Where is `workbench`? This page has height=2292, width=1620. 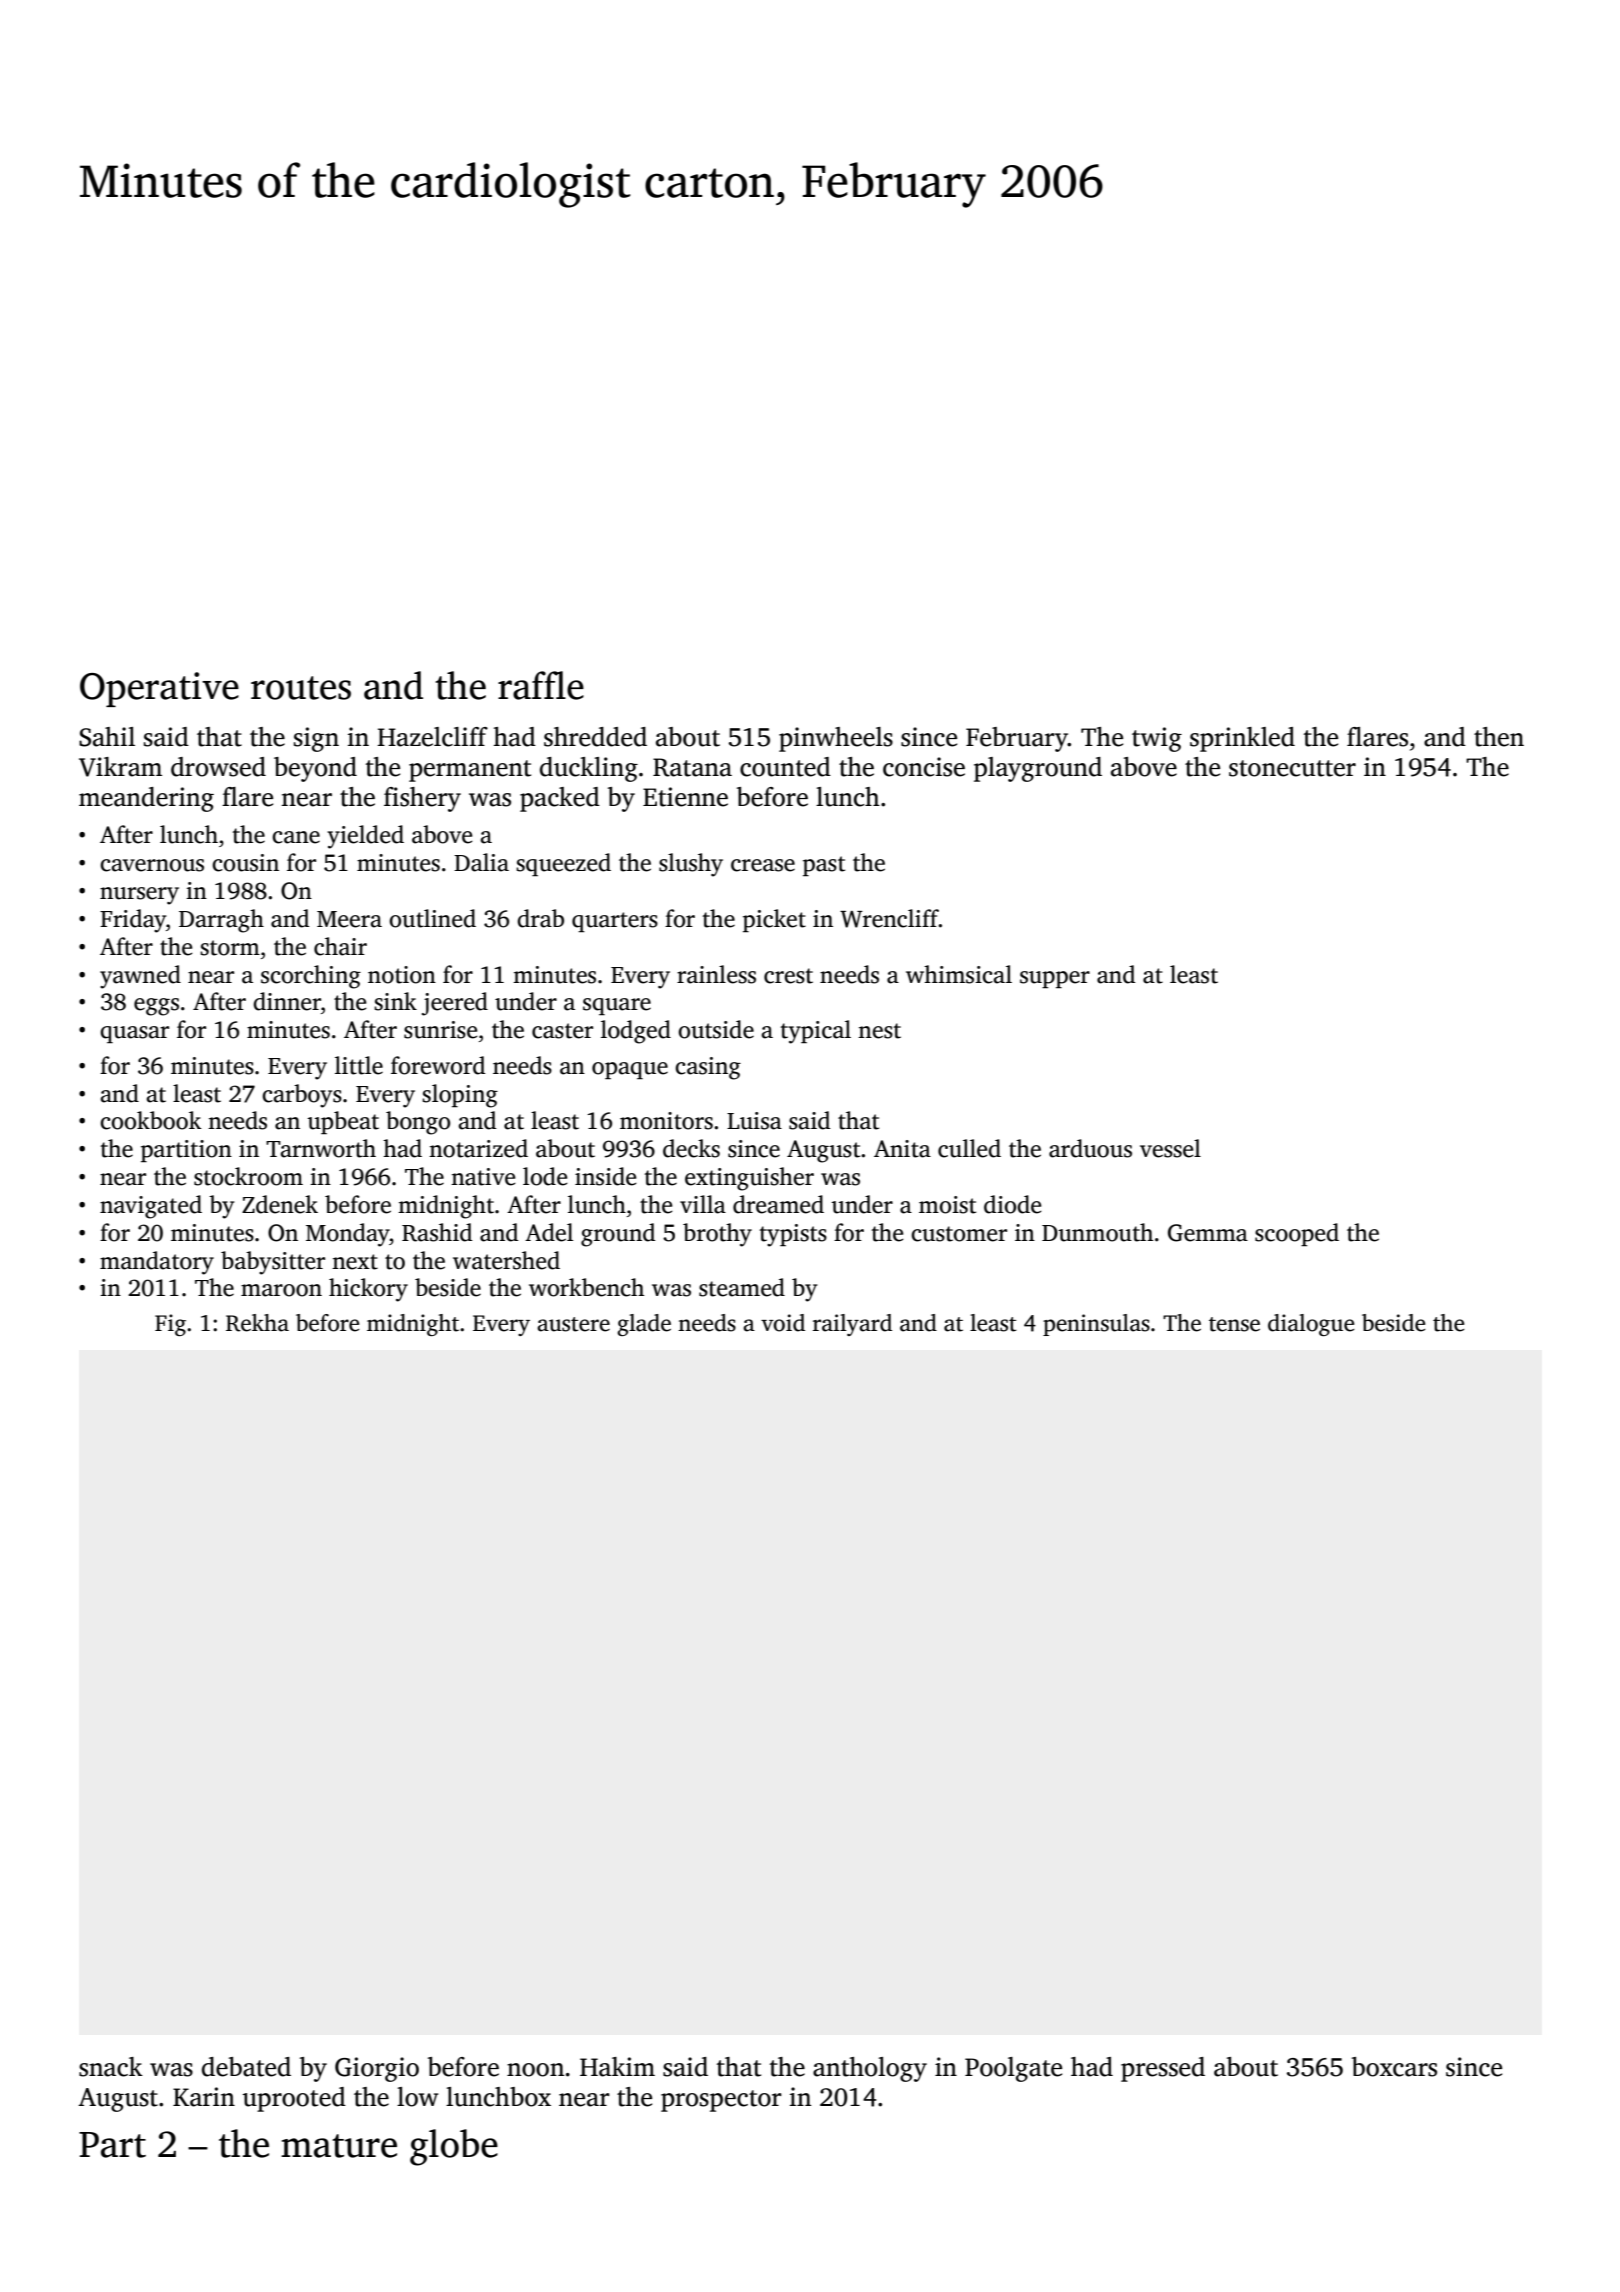 workbench is located at coordinates (586, 1287).
